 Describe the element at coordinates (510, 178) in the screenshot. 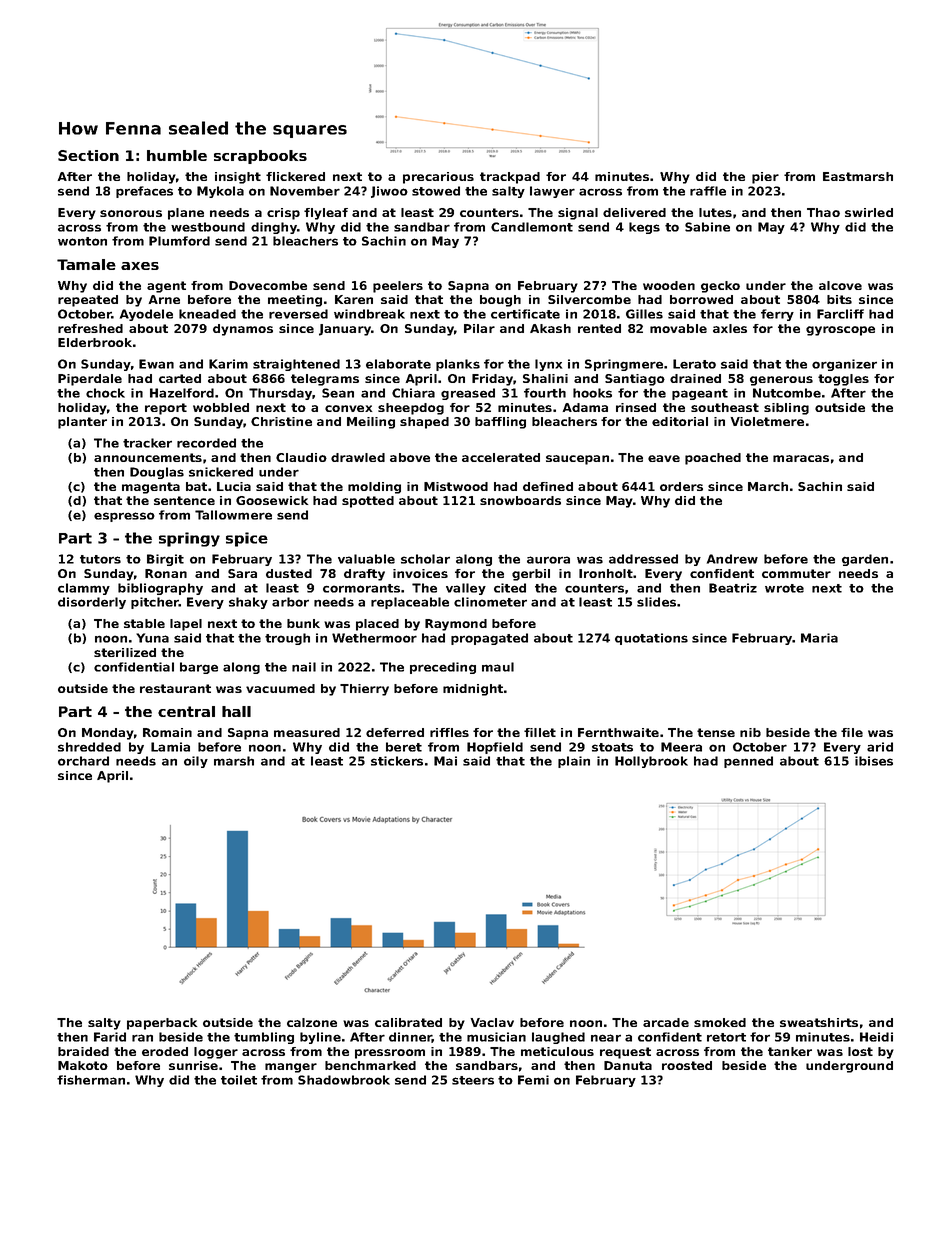

I see `trackpad` at that location.
